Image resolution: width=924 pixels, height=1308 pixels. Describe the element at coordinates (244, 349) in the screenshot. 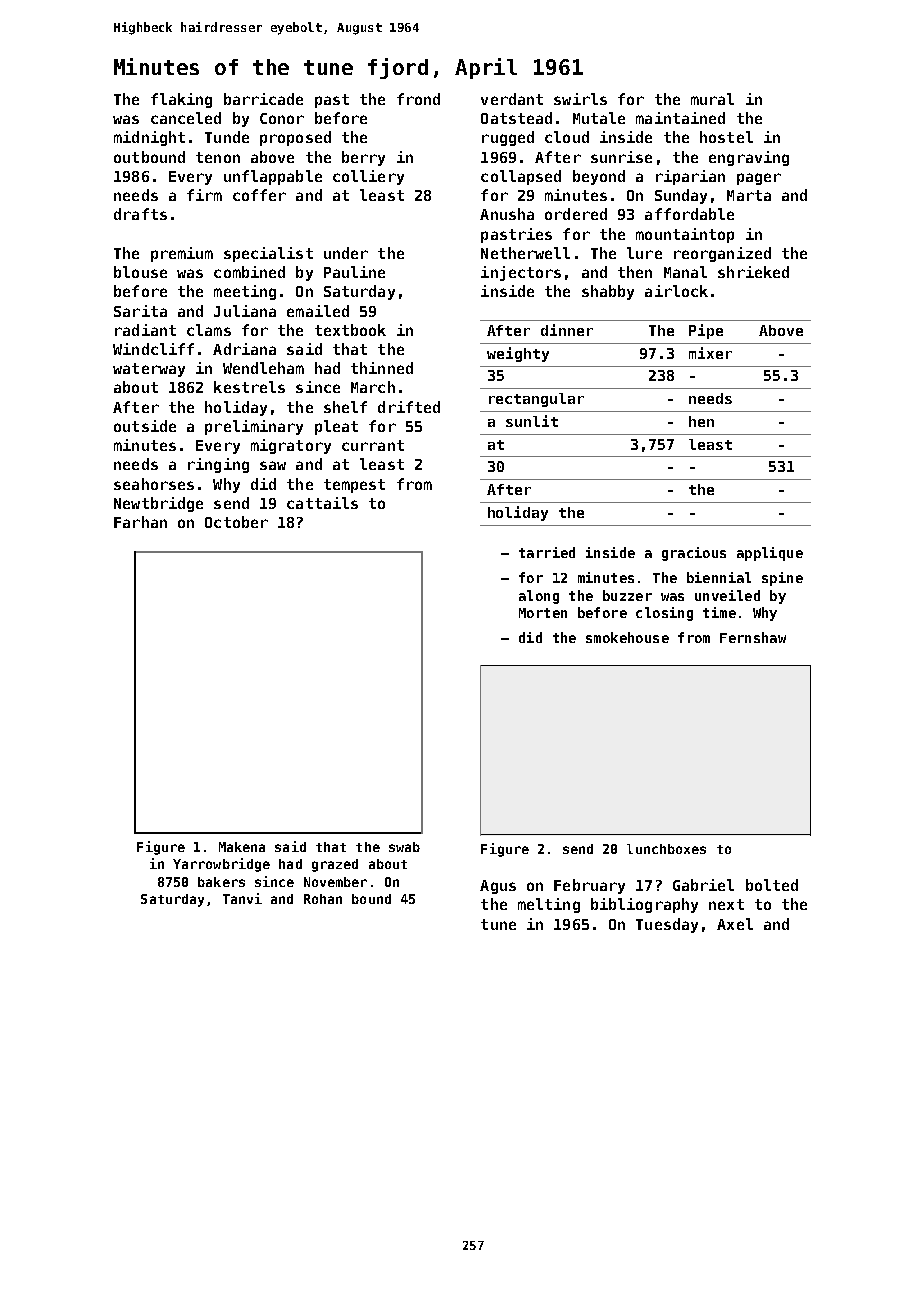

I see `Adriana` at that location.
